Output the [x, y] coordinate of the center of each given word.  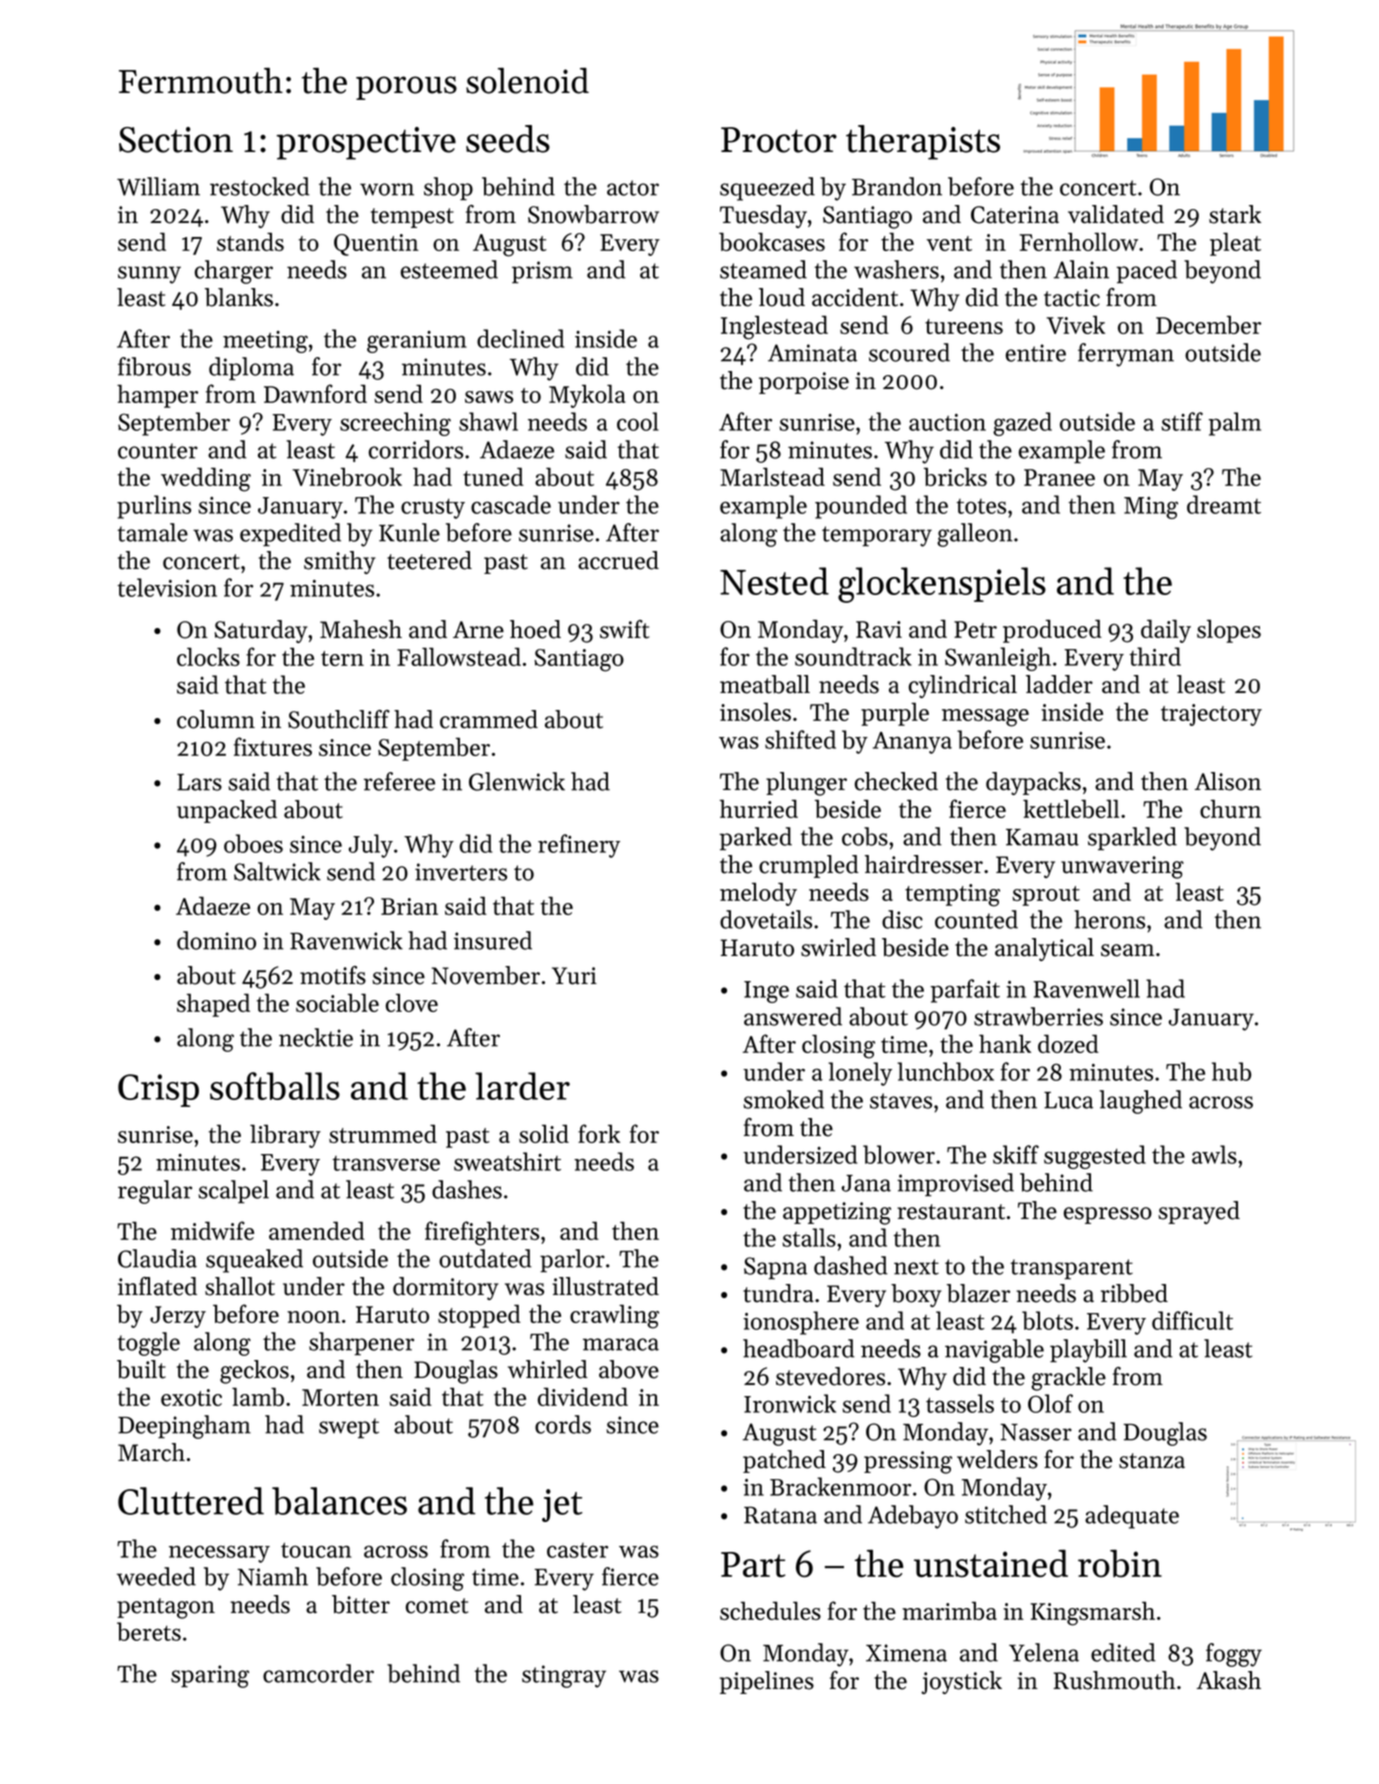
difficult [1192, 1320]
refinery [579, 846]
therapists [923, 142]
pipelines [767, 1682]
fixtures [273, 746]
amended [317, 1230]
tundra [778, 1293]
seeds [508, 139]
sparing [210, 1676]
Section [176, 140]
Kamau [1042, 837]
